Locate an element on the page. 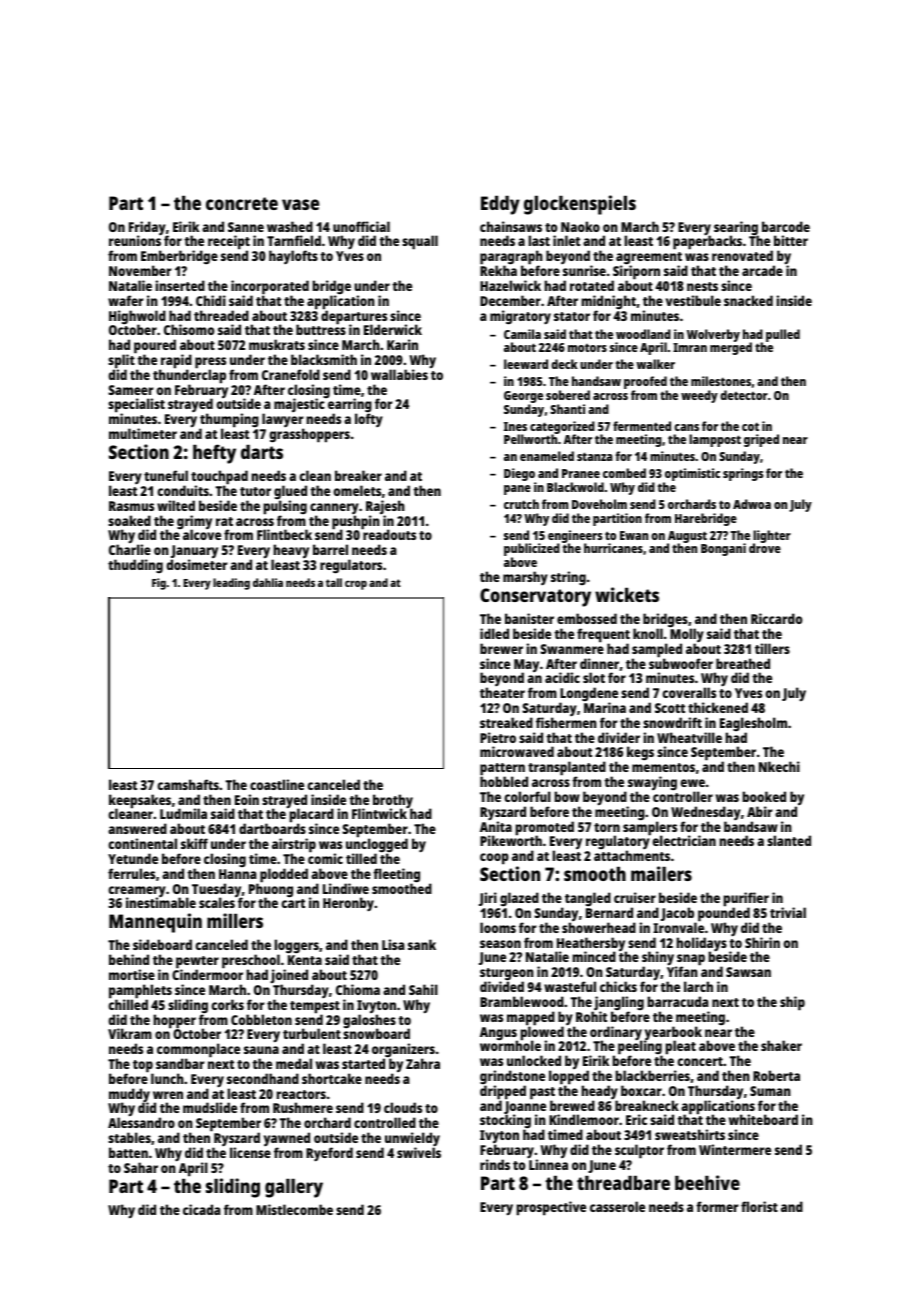 The image size is (924, 1308). leading is located at coordinates (231, 584).
